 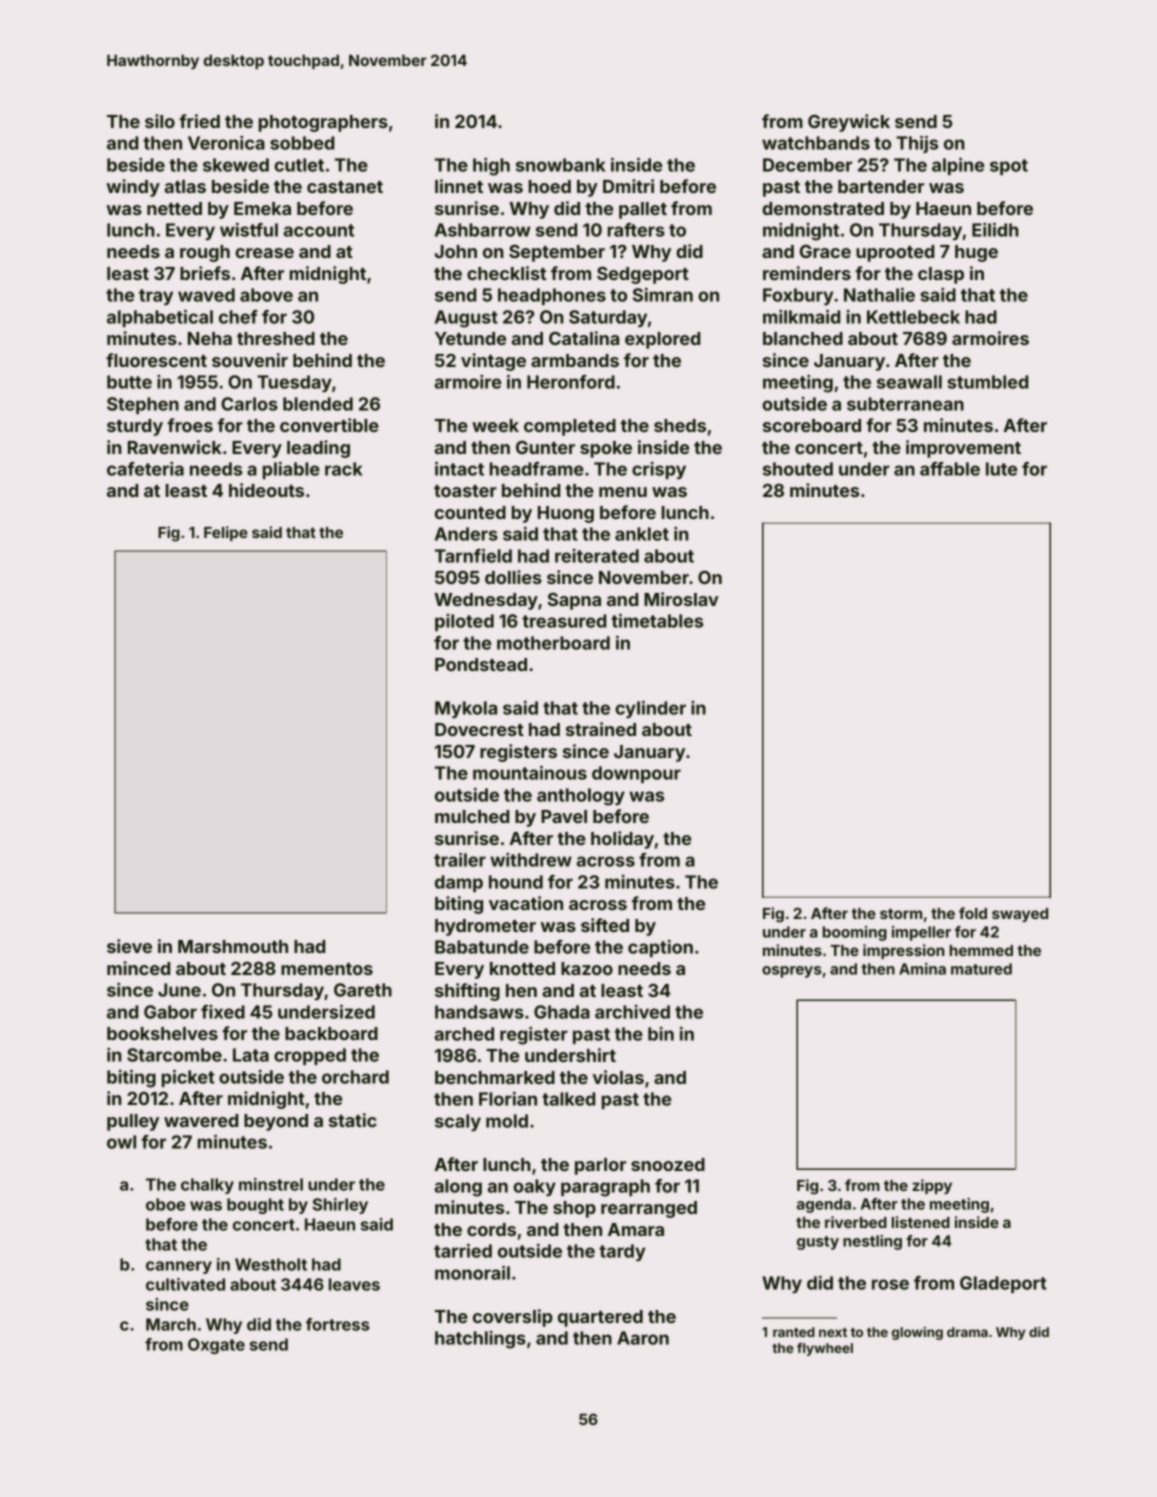 What do you see at coordinates (323, 123) in the page?
I see `photographers` at bounding box center [323, 123].
